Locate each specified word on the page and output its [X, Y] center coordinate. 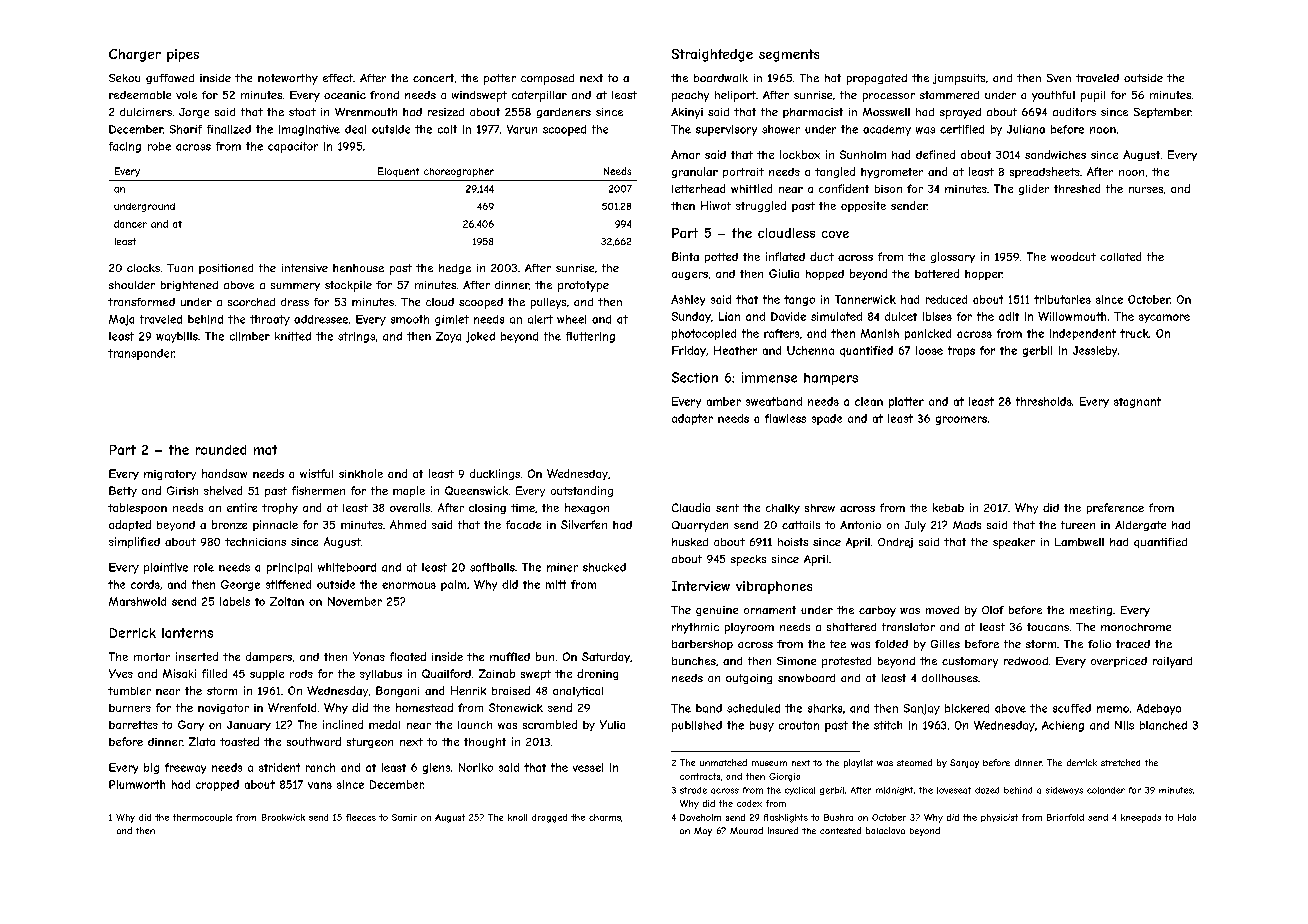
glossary [953, 257]
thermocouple [202, 818]
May [703, 831]
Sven [1059, 78]
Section [695, 377]
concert [433, 78]
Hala [1187, 817]
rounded [221, 450]
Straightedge [712, 55]
